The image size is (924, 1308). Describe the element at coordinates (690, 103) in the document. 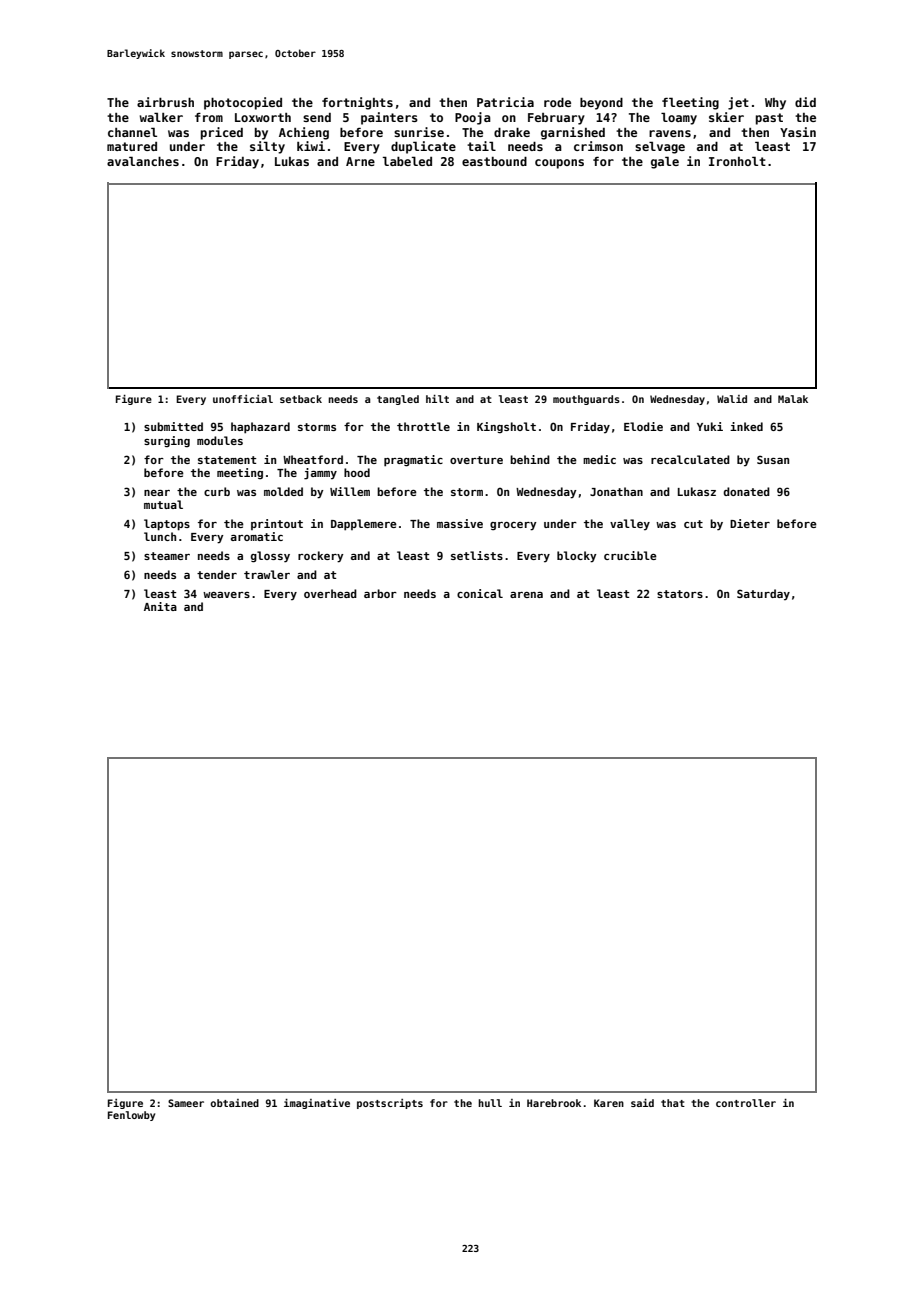

I see `fleeting` at that location.
